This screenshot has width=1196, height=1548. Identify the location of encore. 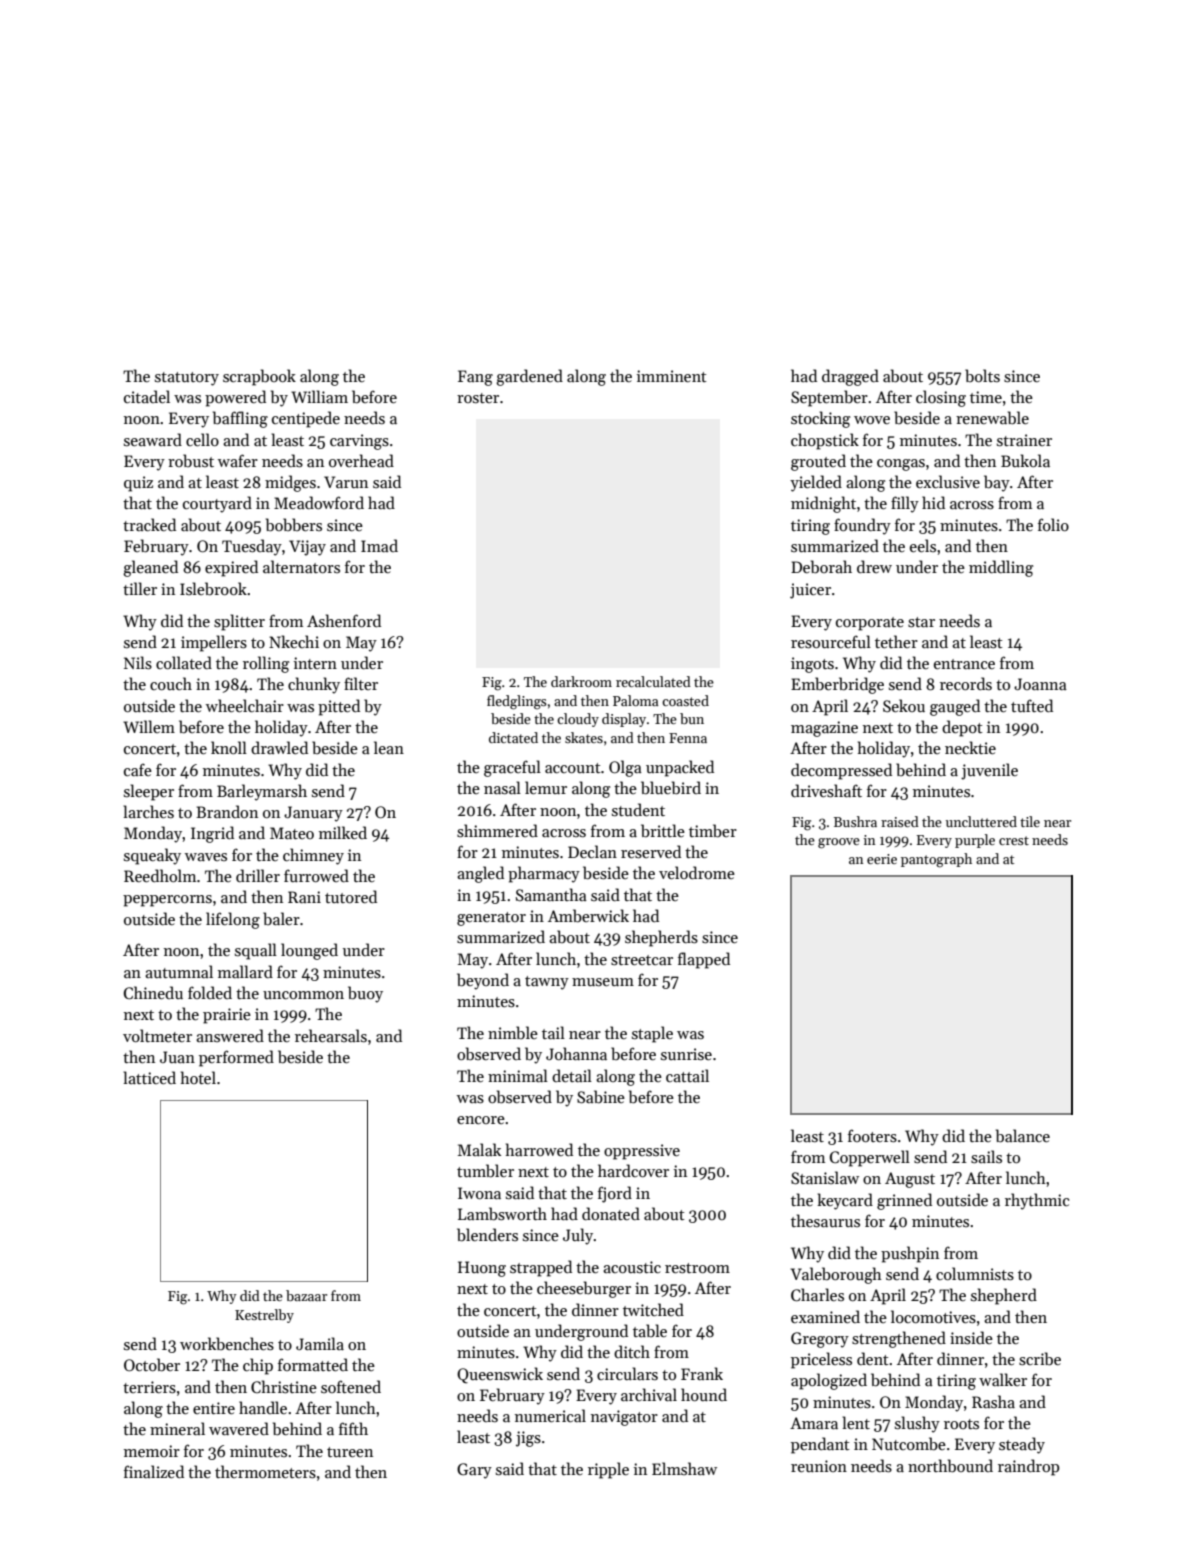
(481, 1120).
